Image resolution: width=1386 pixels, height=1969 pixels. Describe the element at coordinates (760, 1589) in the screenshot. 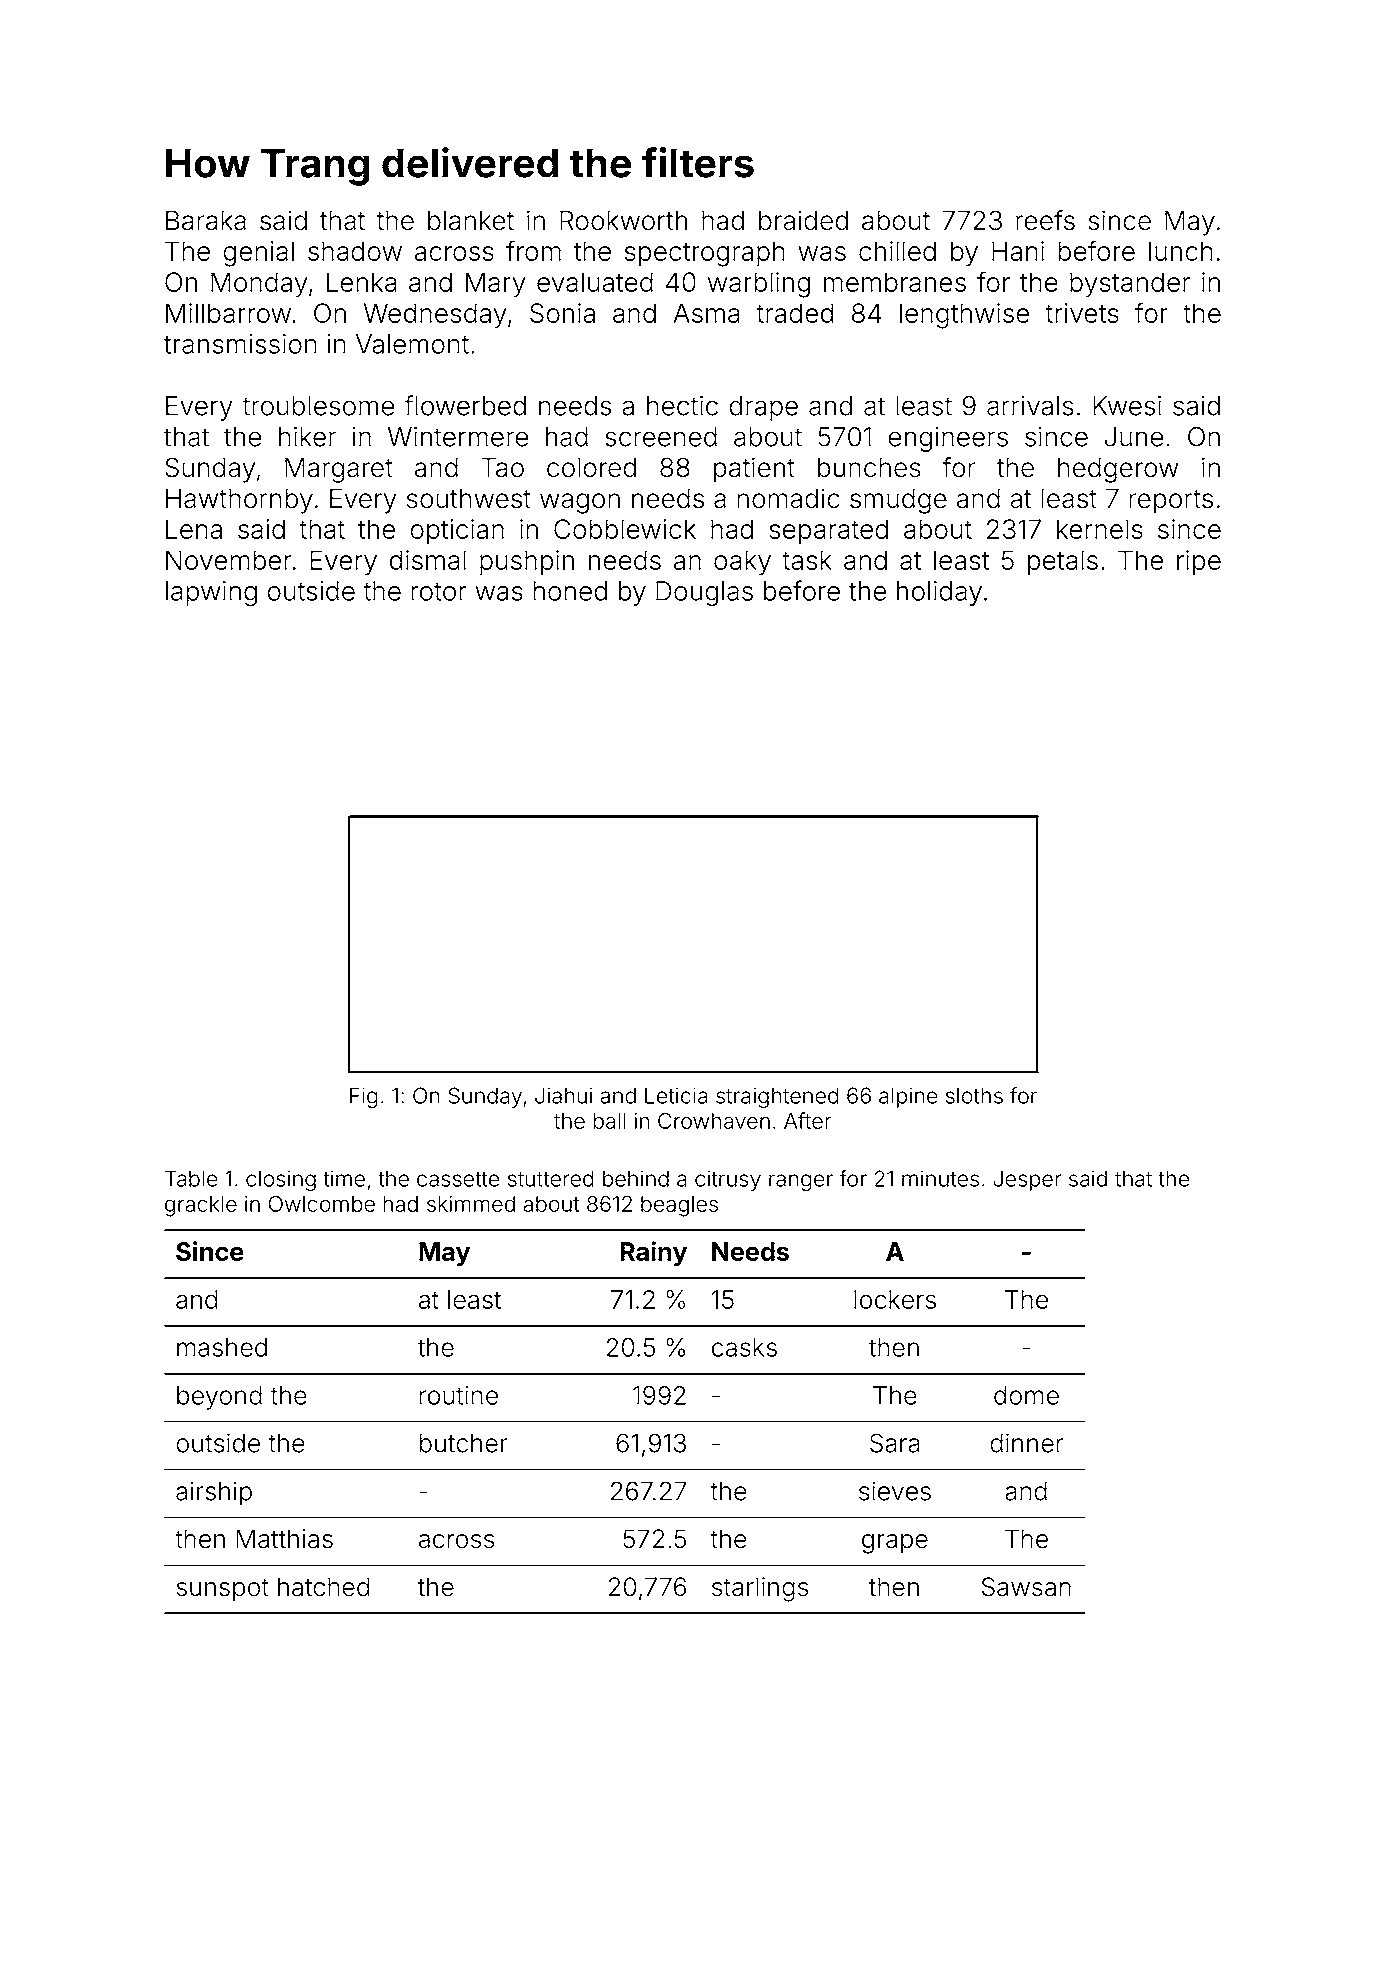

I see `starlings` at that location.
